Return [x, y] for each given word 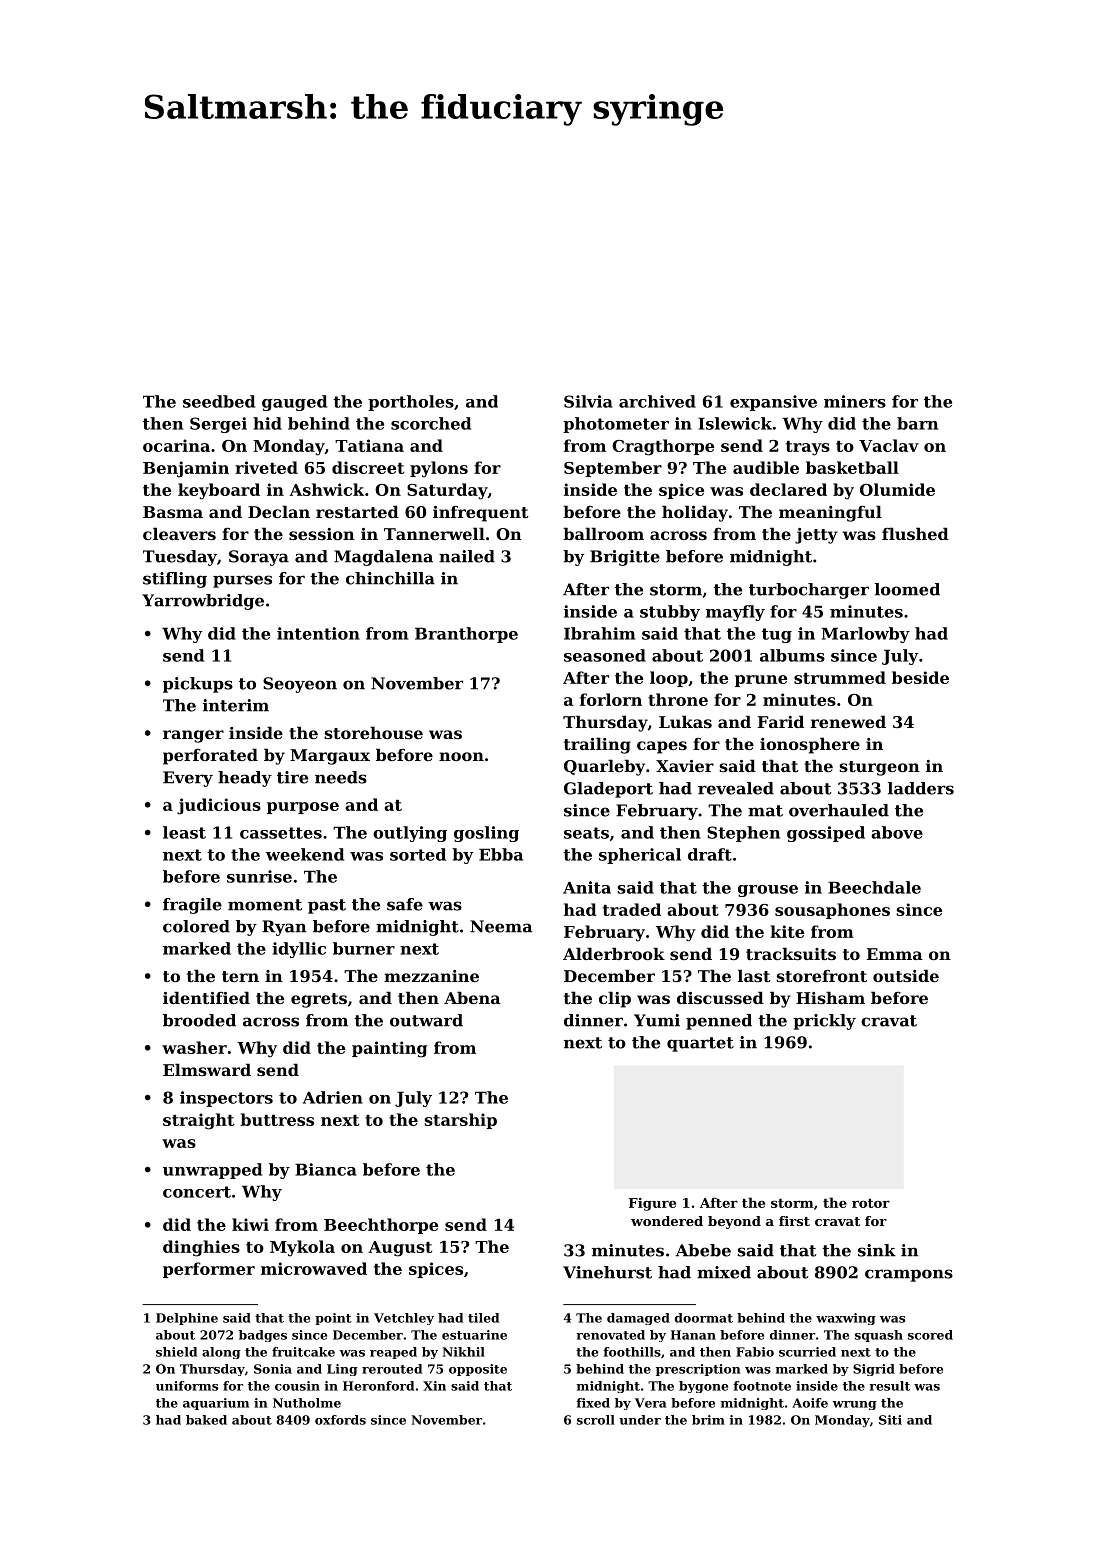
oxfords [340, 1420]
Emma [895, 954]
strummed [840, 677]
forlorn [611, 699]
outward [426, 1020]
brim [708, 1420]
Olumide [897, 489]
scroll [596, 1420]
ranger [193, 736]
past [327, 906]
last [754, 975]
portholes [411, 403]
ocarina [176, 445]
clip [615, 999]
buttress [277, 1119]
